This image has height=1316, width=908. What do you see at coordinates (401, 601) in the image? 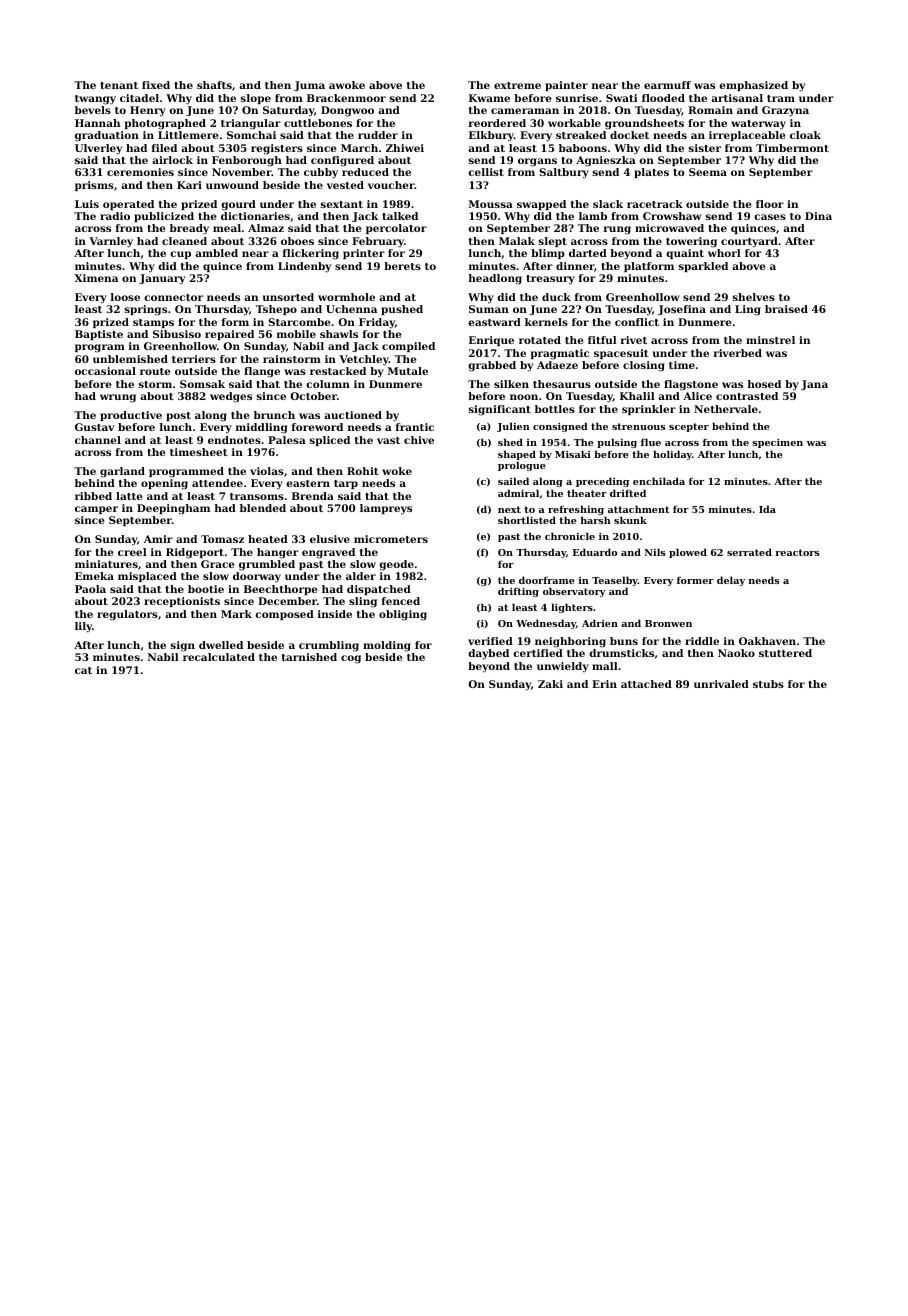
I see `fenced` at bounding box center [401, 601].
